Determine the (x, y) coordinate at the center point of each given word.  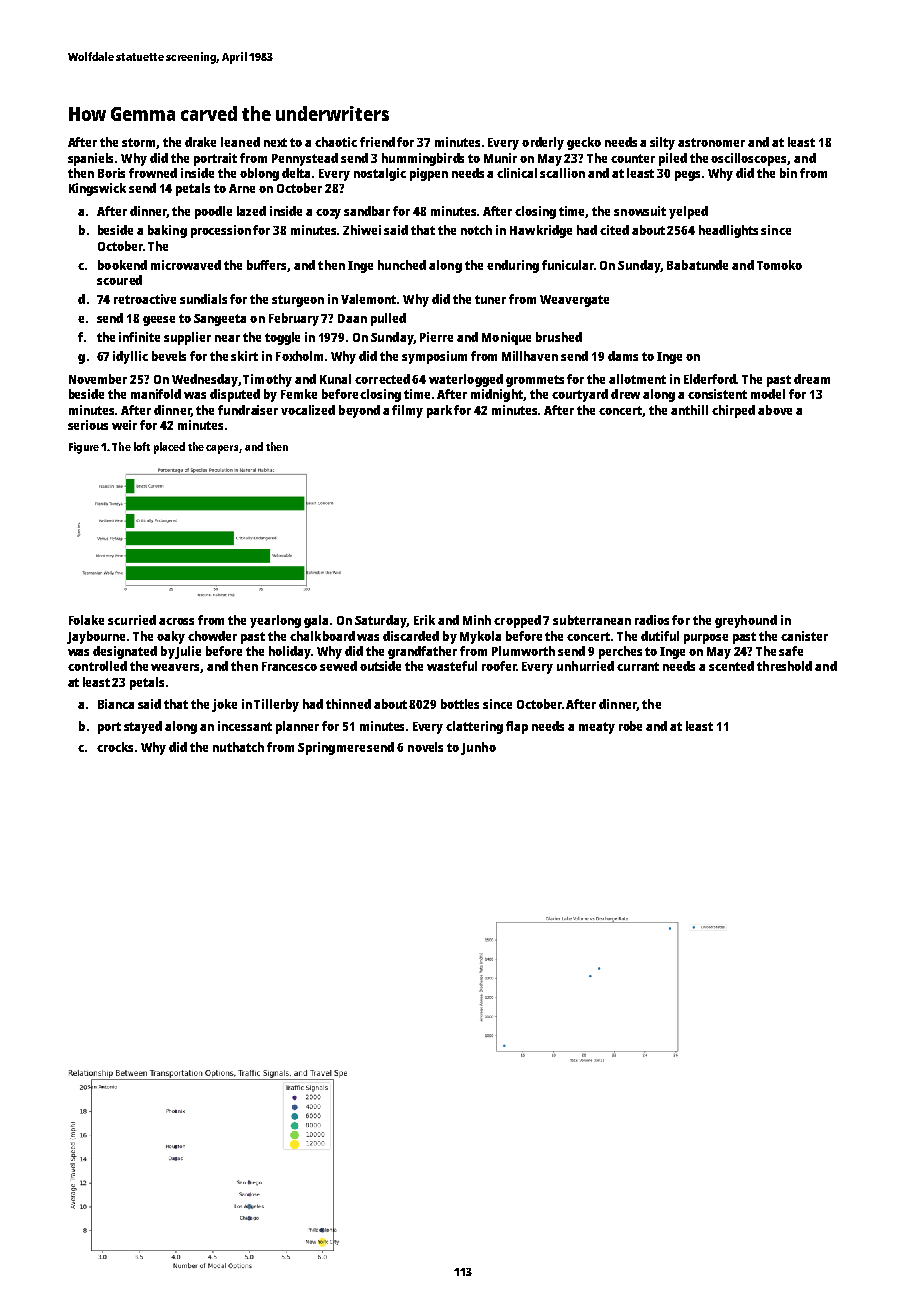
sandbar (367, 211)
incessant (245, 726)
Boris (111, 173)
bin (788, 173)
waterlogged (466, 380)
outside (380, 666)
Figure (84, 448)
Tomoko (779, 265)
